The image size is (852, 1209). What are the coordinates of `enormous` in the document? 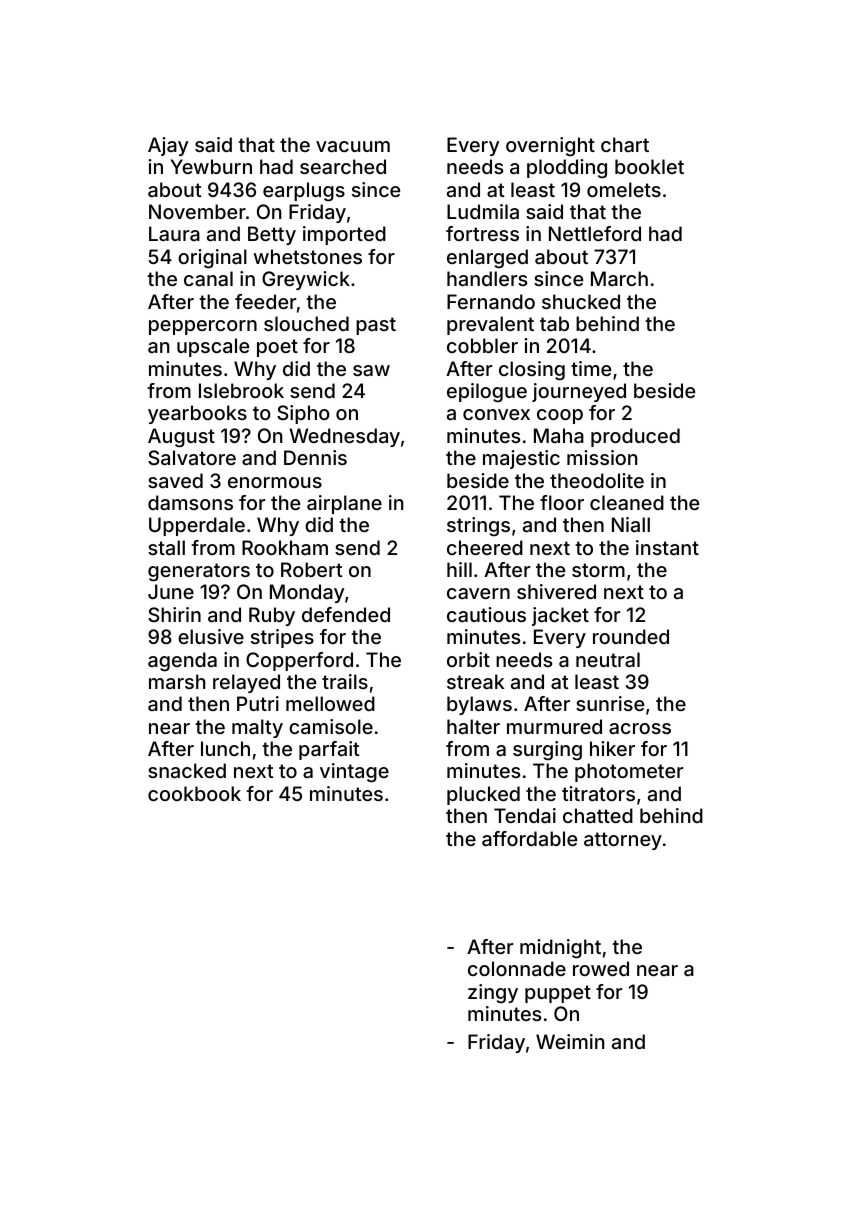 It's located at (275, 482).
